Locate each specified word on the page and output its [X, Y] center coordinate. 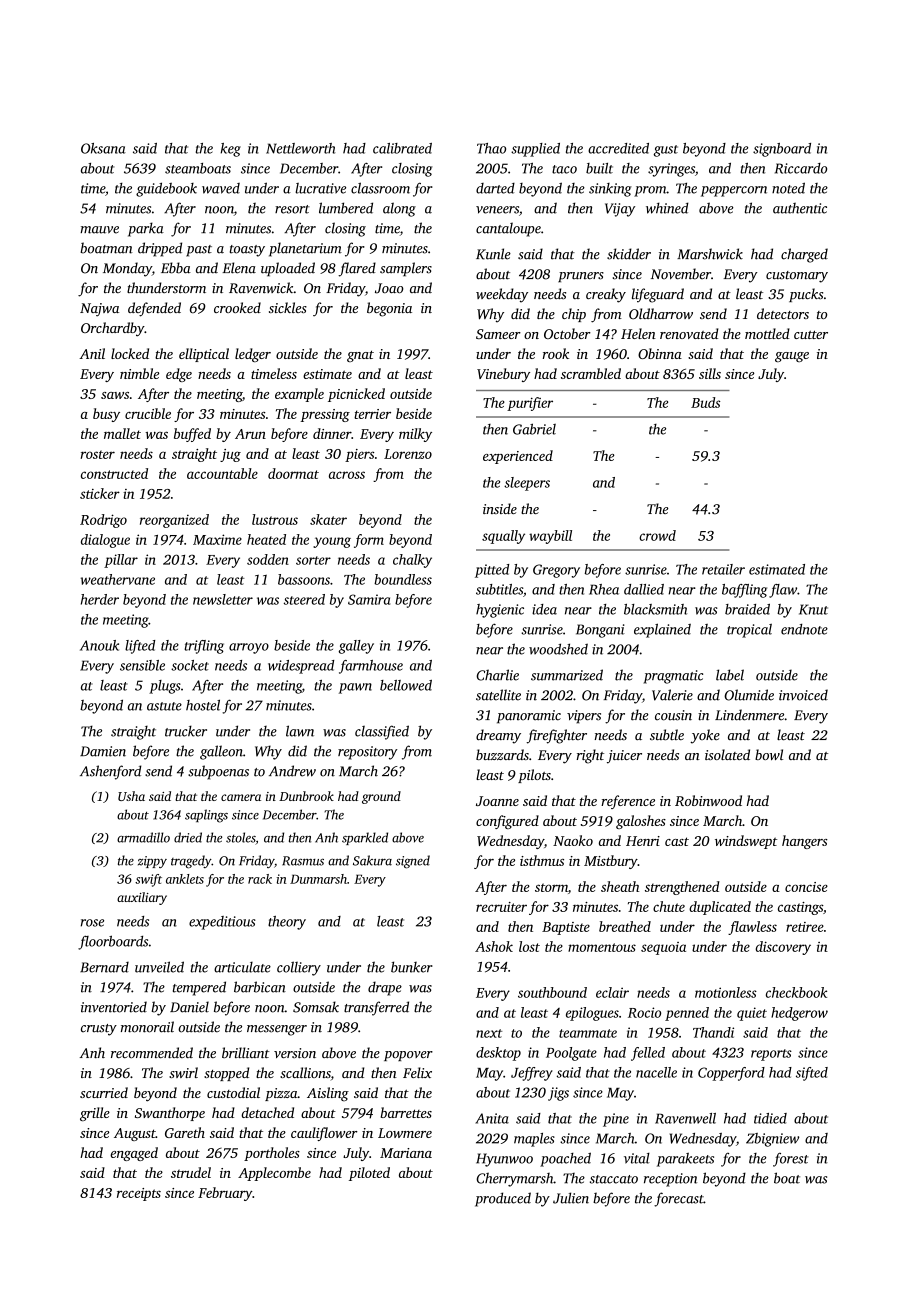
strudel [191, 1172]
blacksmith [655, 609]
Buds [705, 402]
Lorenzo [408, 454]
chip [574, 315]
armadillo [143, 837]
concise [806, 887]
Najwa [99, 310]
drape [385, 988]
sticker [100, 493]
